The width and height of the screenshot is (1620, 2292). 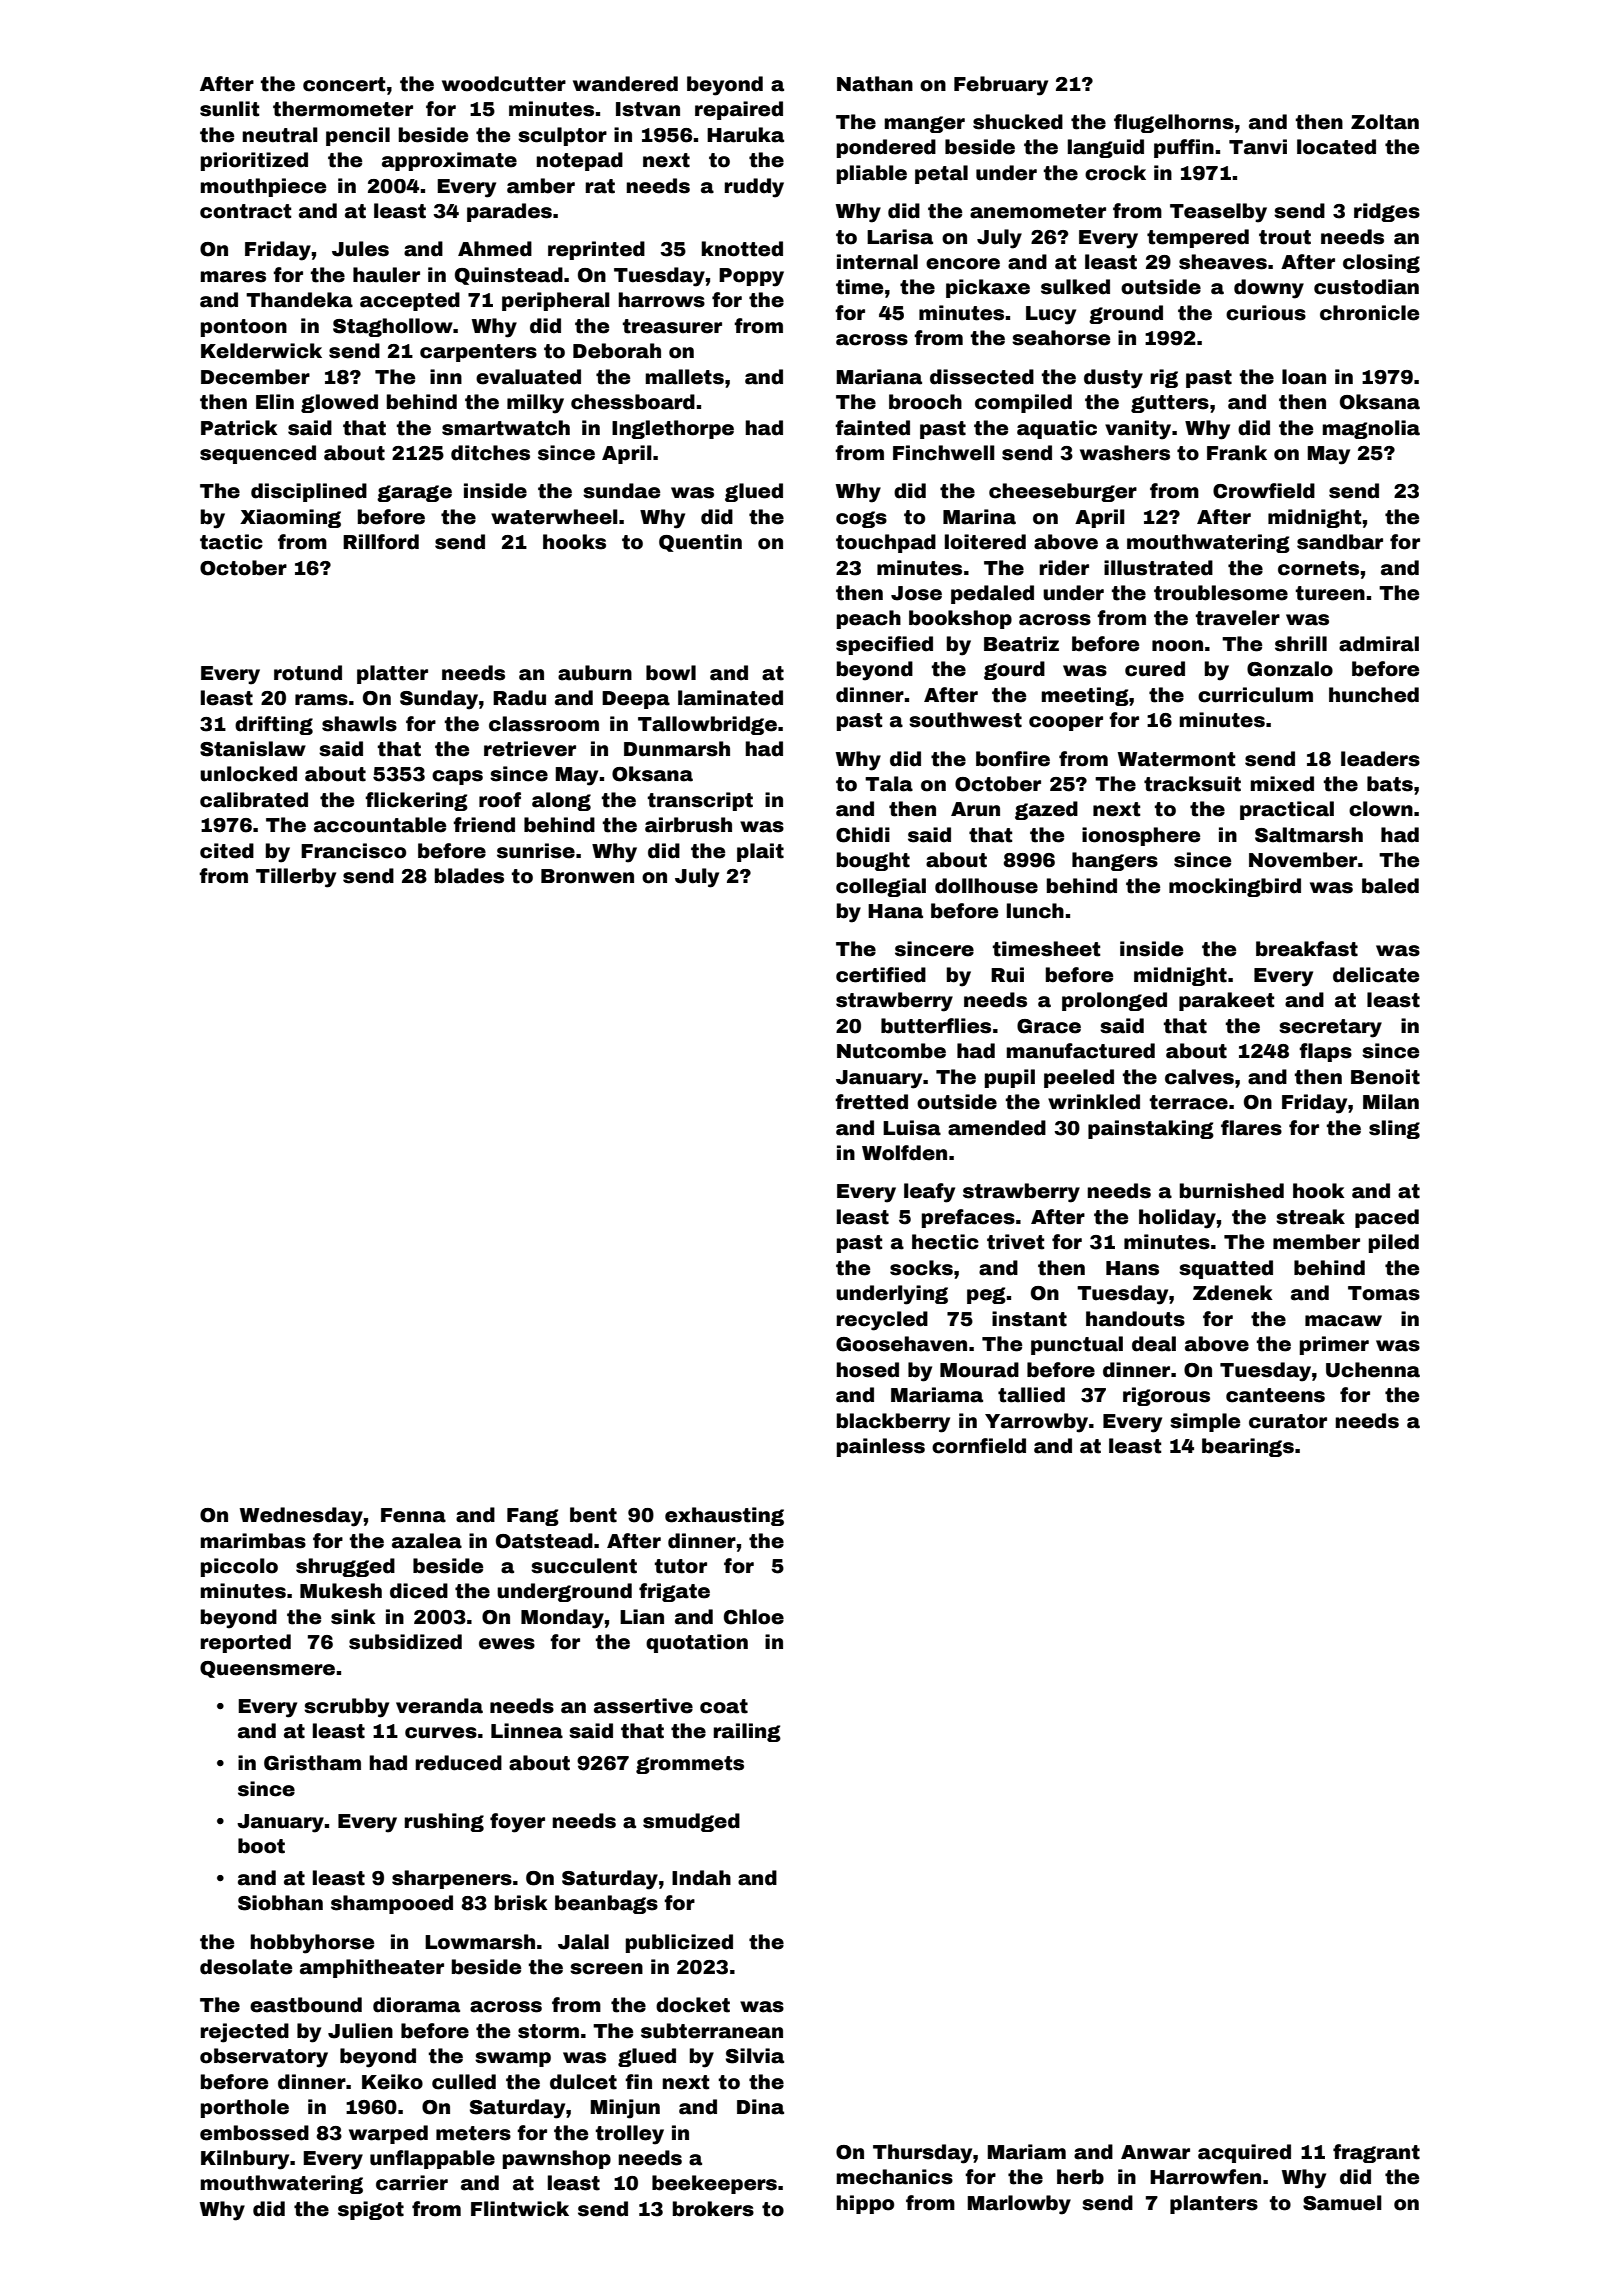 What do you see at coordinates (533, 1517) in the screenshot?
I see `Fang` at bounding box center [533, 1517].
